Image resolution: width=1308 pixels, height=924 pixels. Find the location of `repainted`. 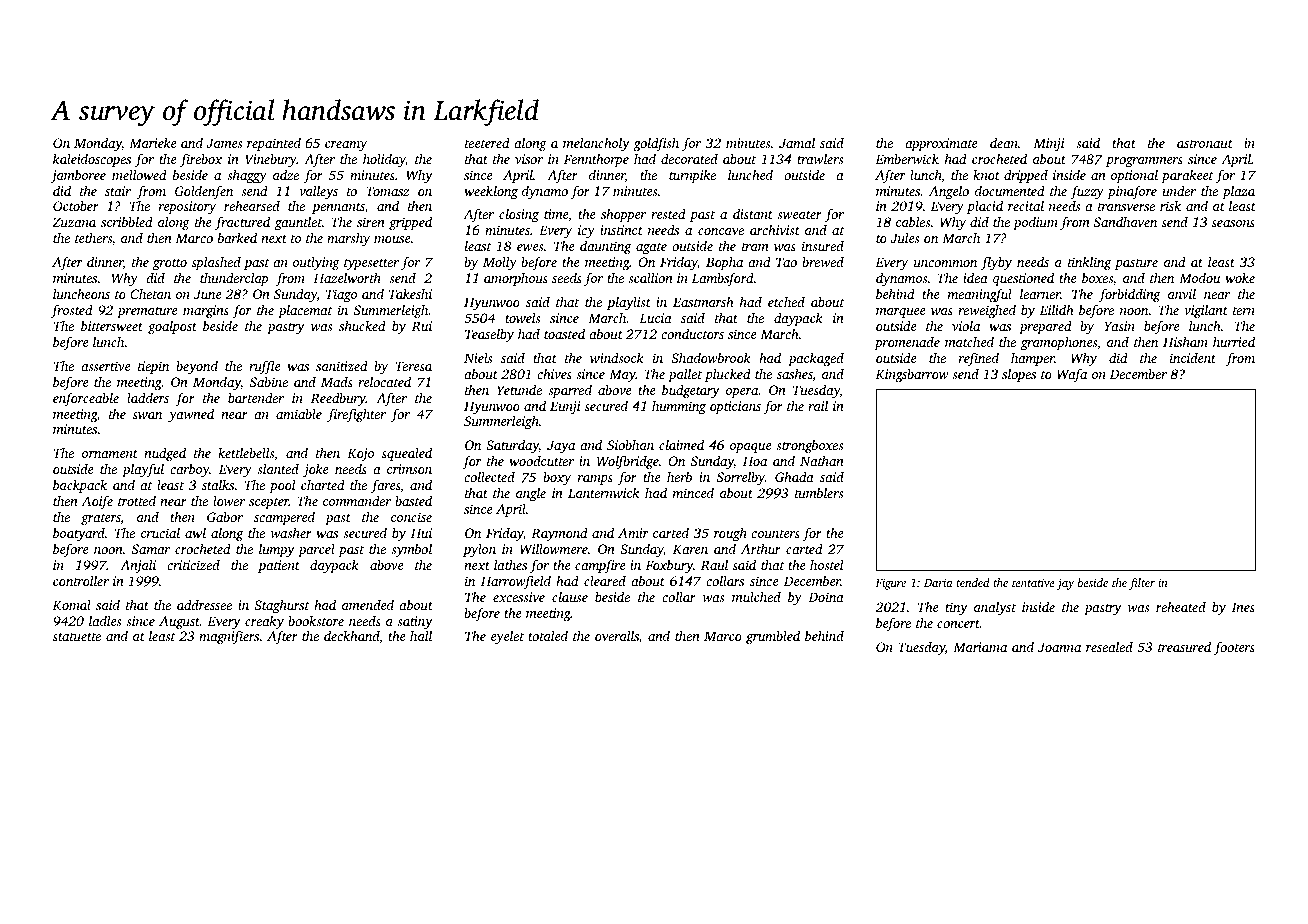

repainted is located at coordinates (274, 144).
